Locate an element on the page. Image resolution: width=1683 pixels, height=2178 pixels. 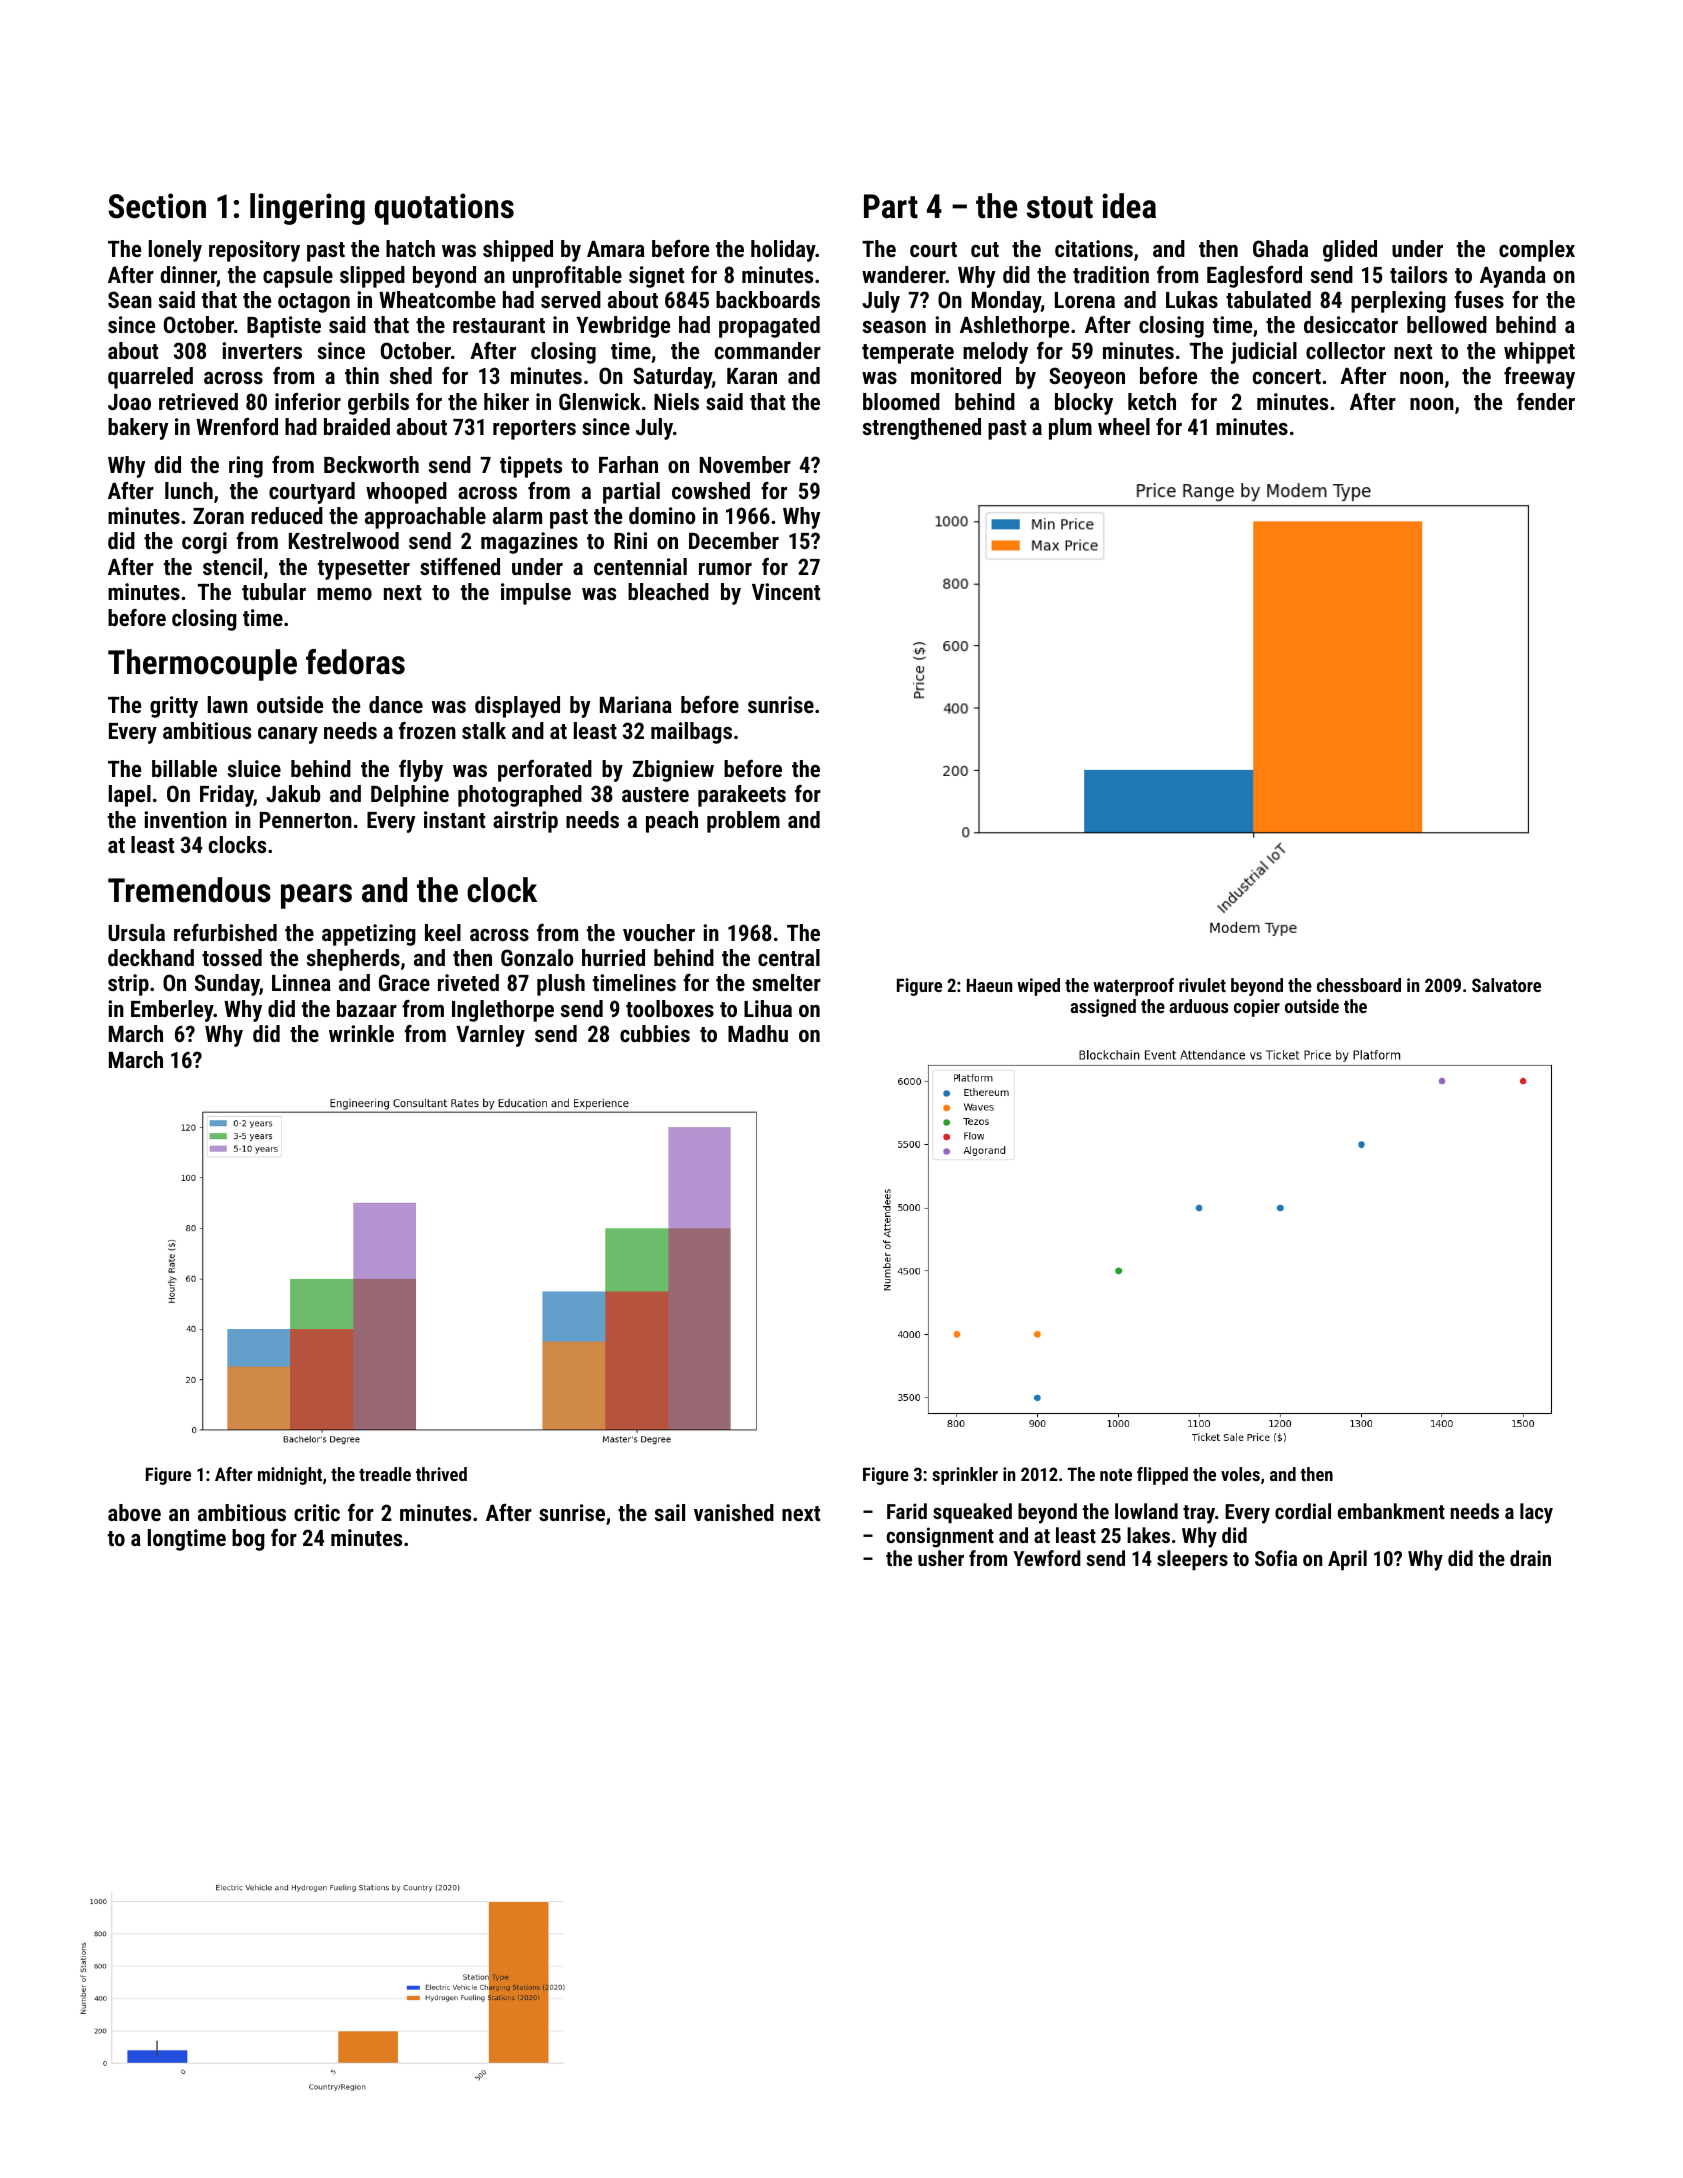
holiday is located at coordinates (783, 251).
